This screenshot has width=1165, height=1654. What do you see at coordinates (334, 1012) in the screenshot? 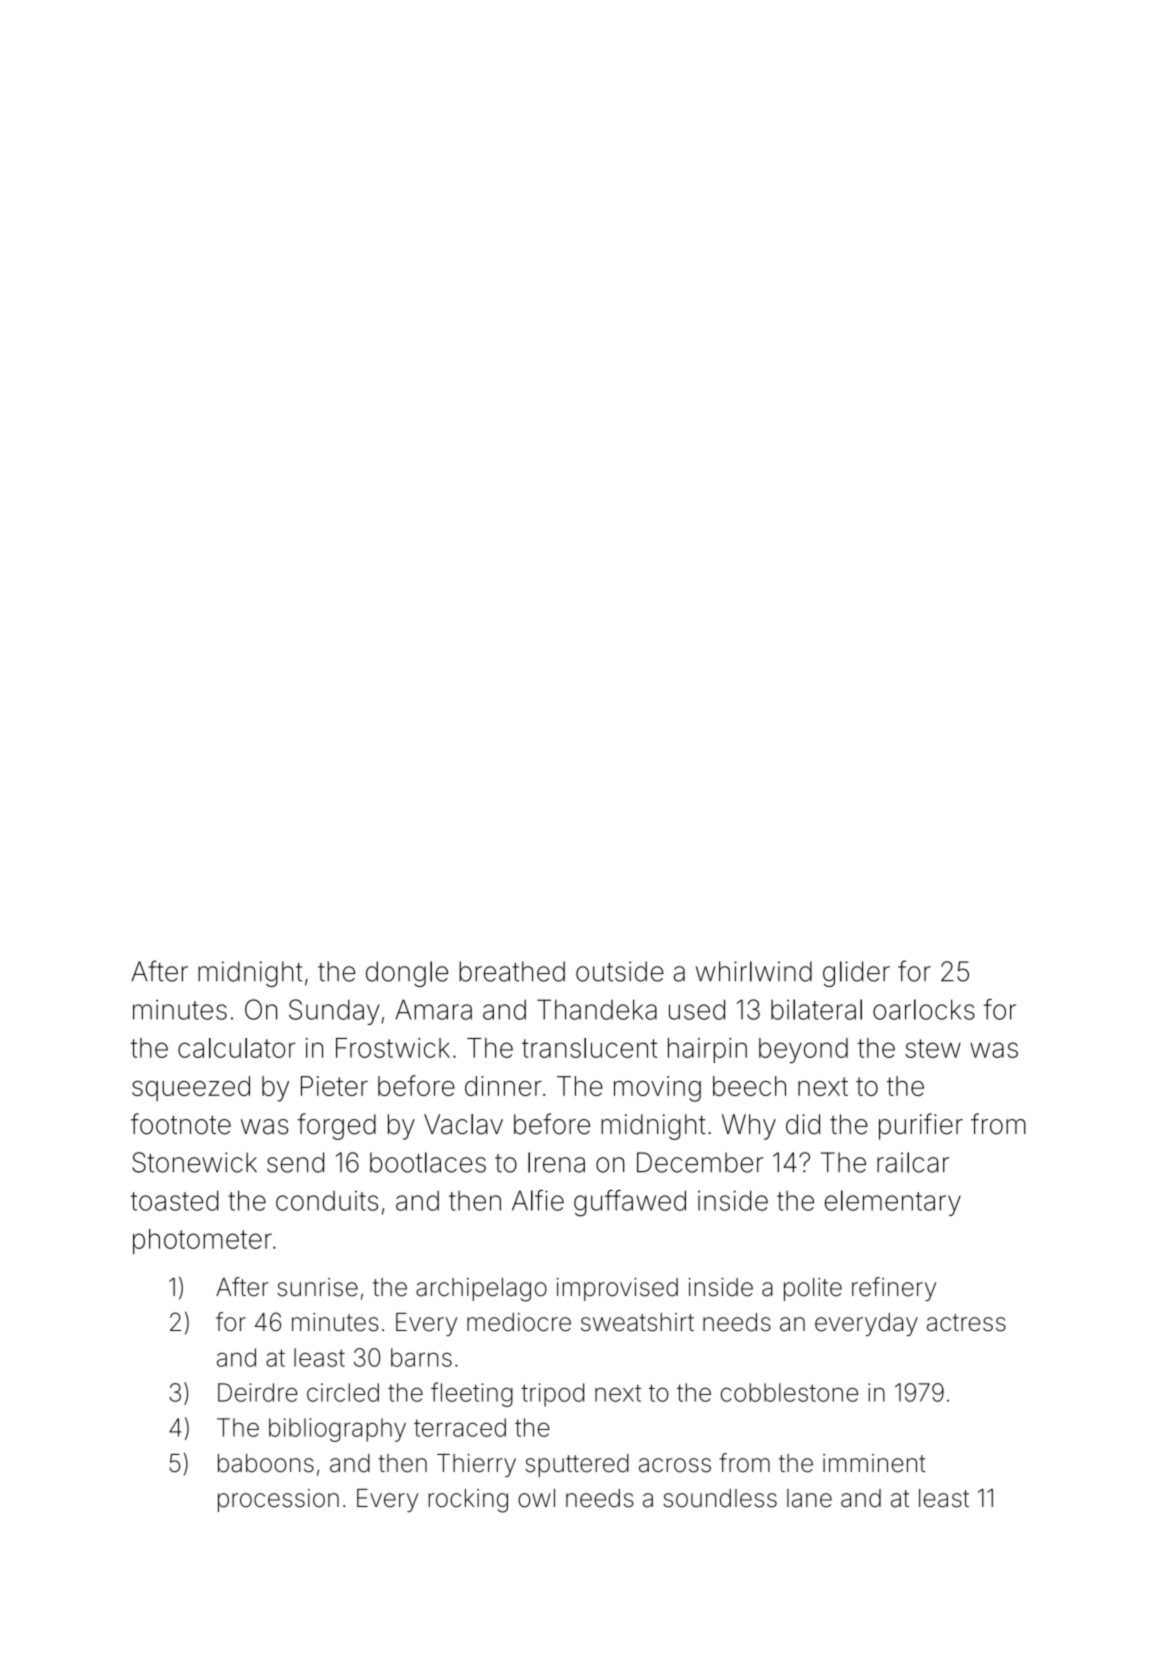
I see `Sunday` at bounding box center [334, 1012].
